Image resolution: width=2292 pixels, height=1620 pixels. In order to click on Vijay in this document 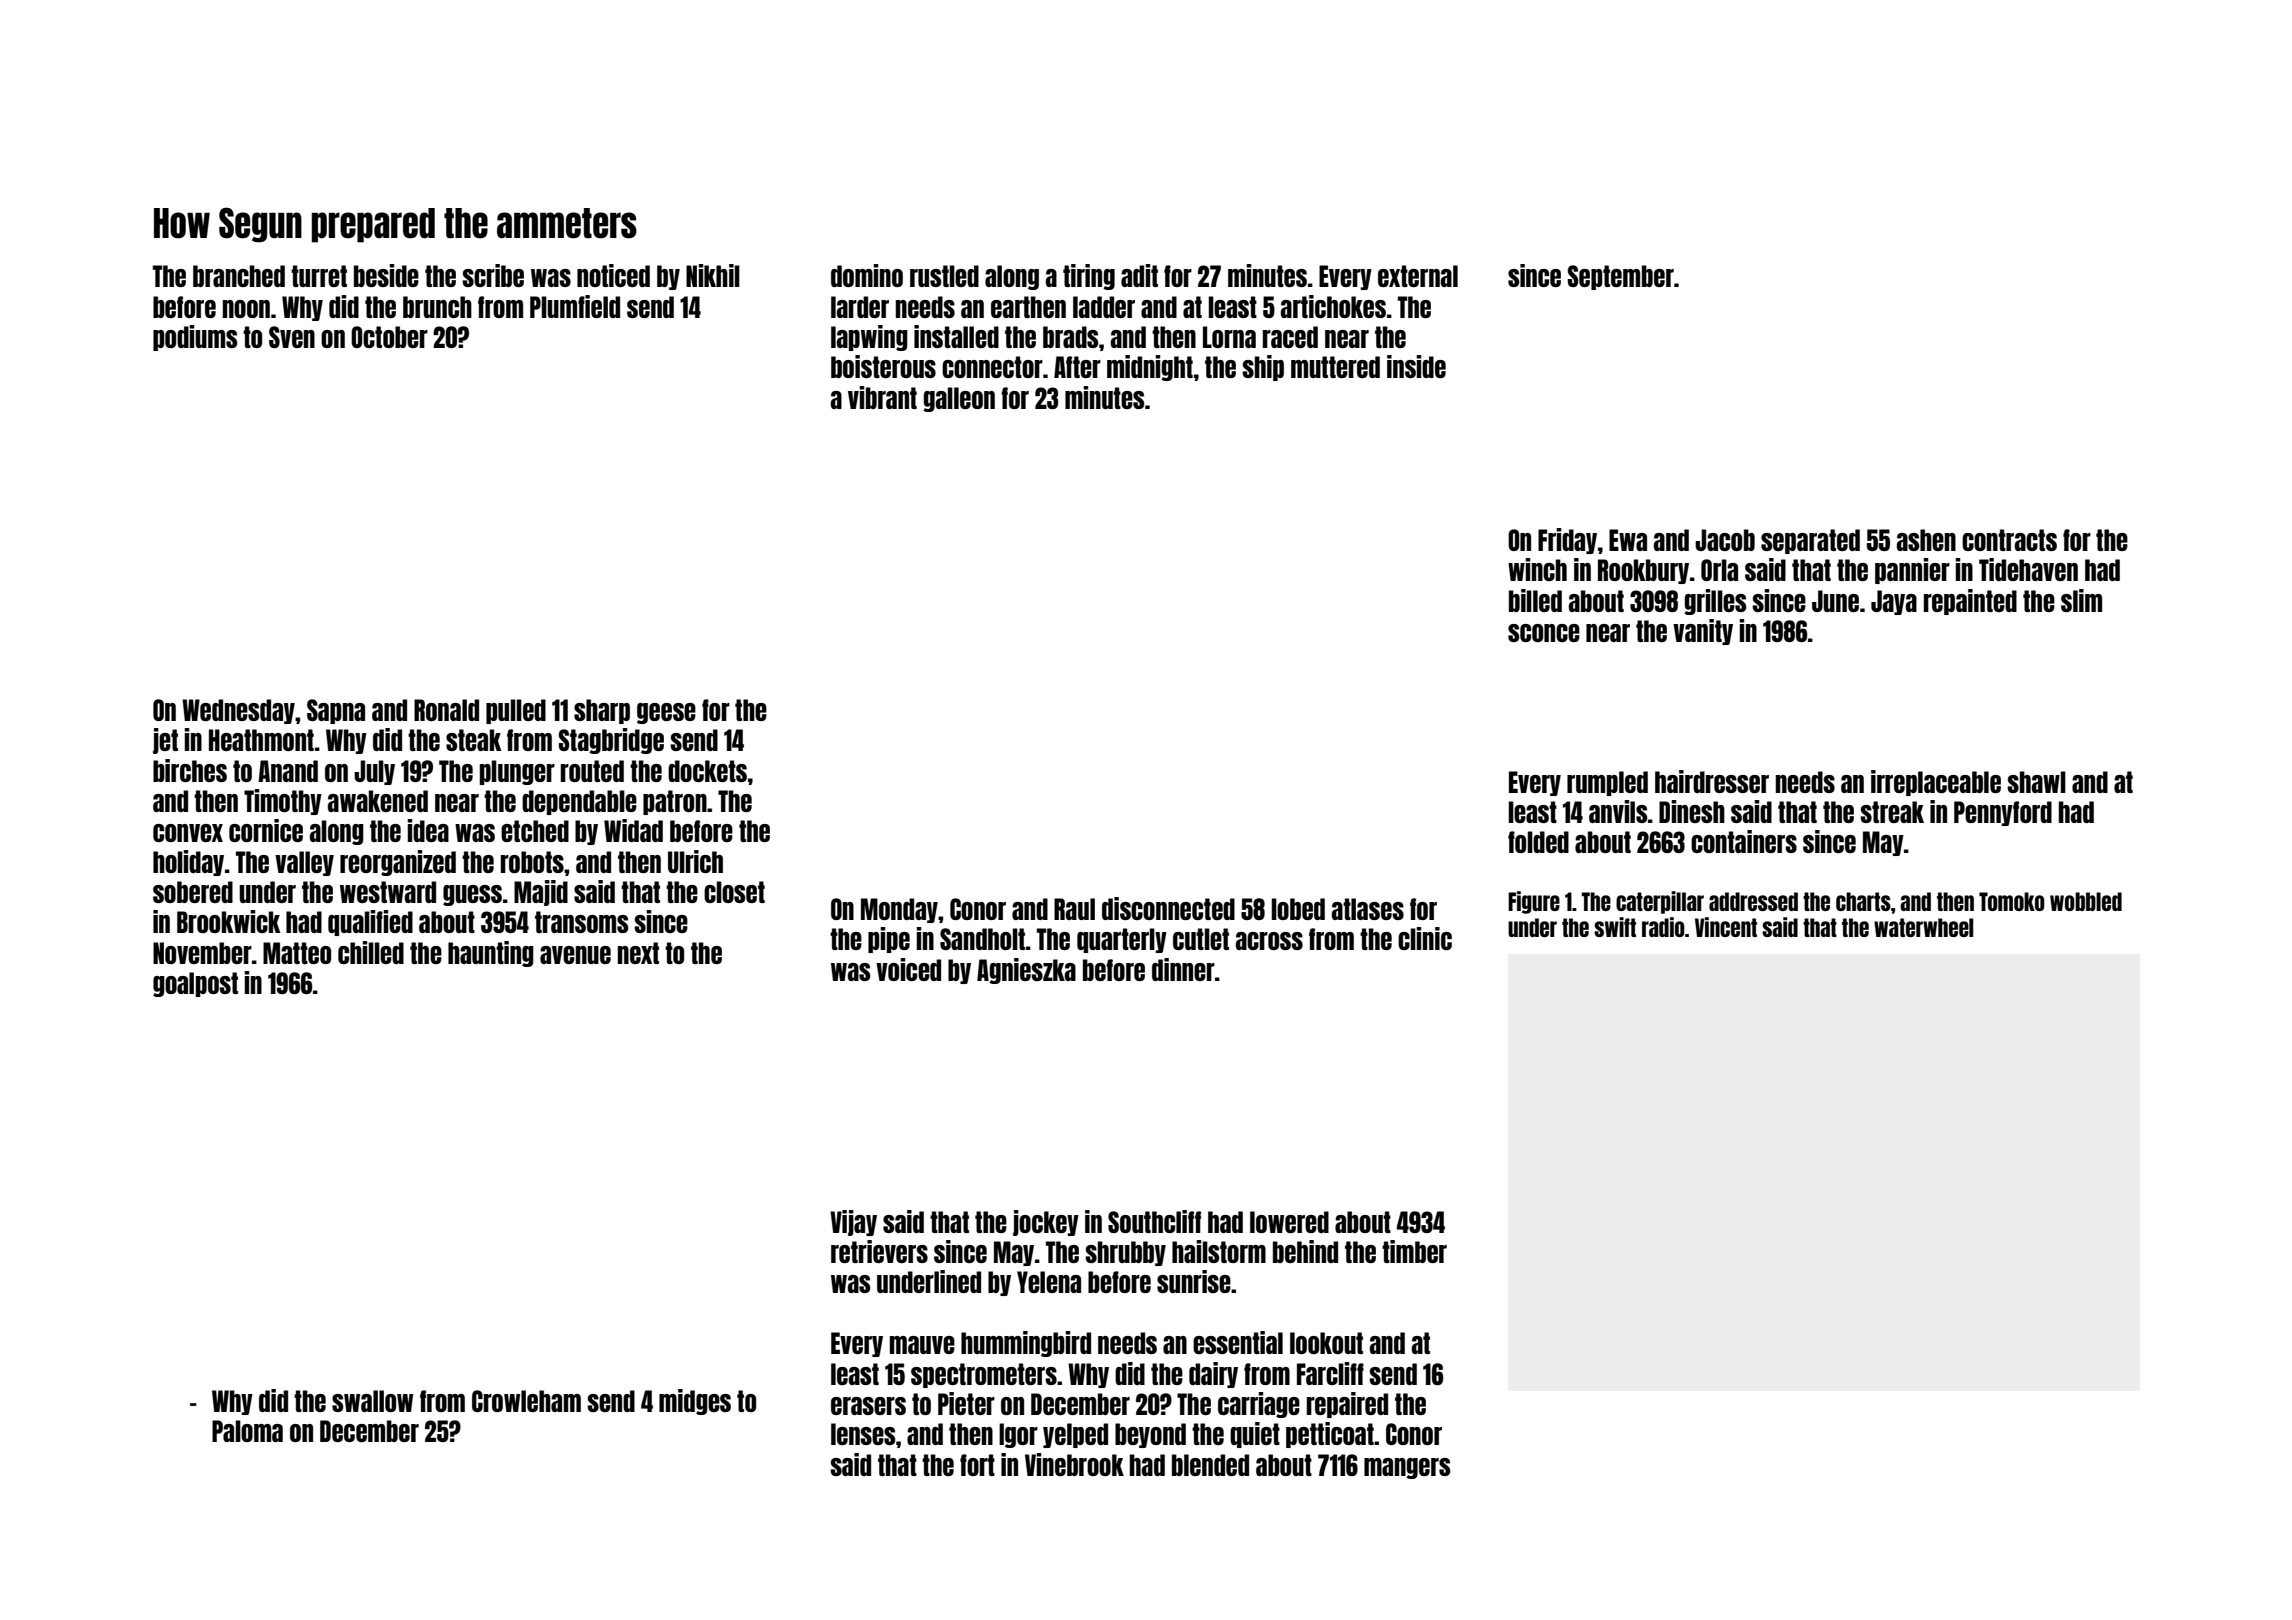, I will do `click(853, 1223)`.
